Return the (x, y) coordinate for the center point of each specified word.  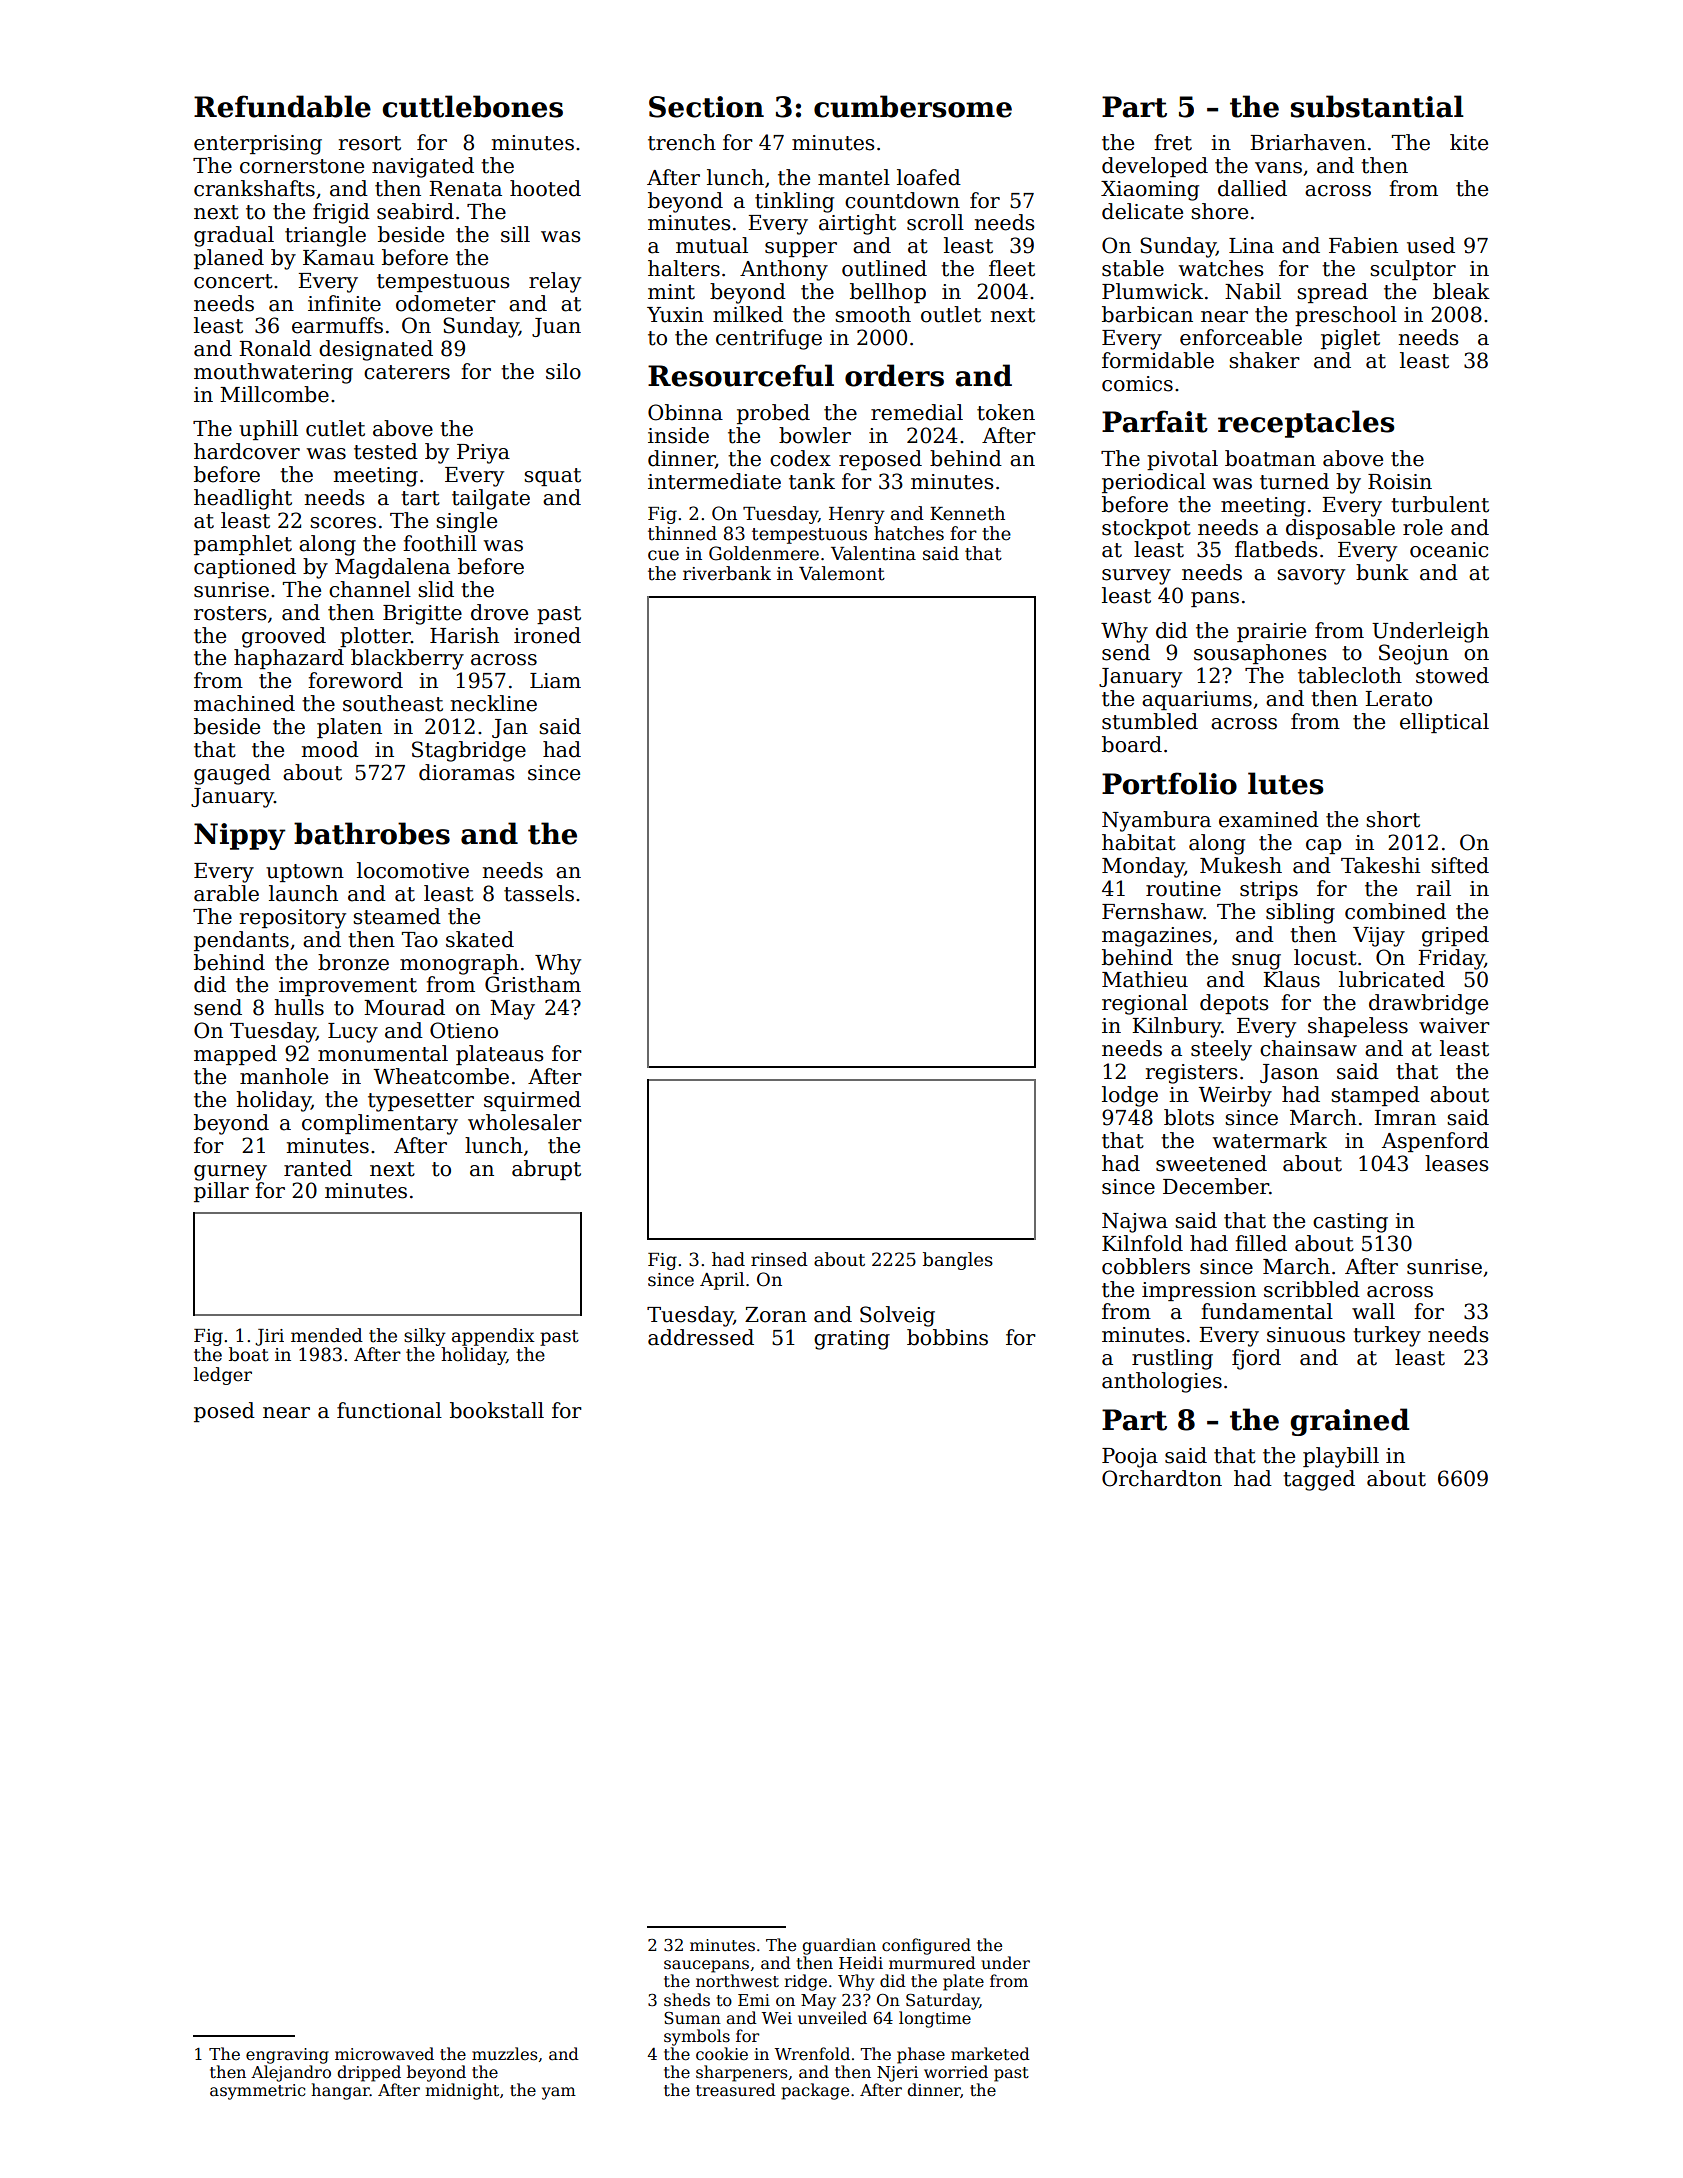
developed (1155, 167)
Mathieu (1145, 979)
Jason (1289, 1073)
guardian (839, 1946)
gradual (234, 236)
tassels (539, 893)
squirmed (532, 1101)
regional (1145, 1004)
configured (926, 1946)
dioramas (466, 772)
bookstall (497, 1410)
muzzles (505, 2053)
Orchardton (1162, 1478)
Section (706, 107)
